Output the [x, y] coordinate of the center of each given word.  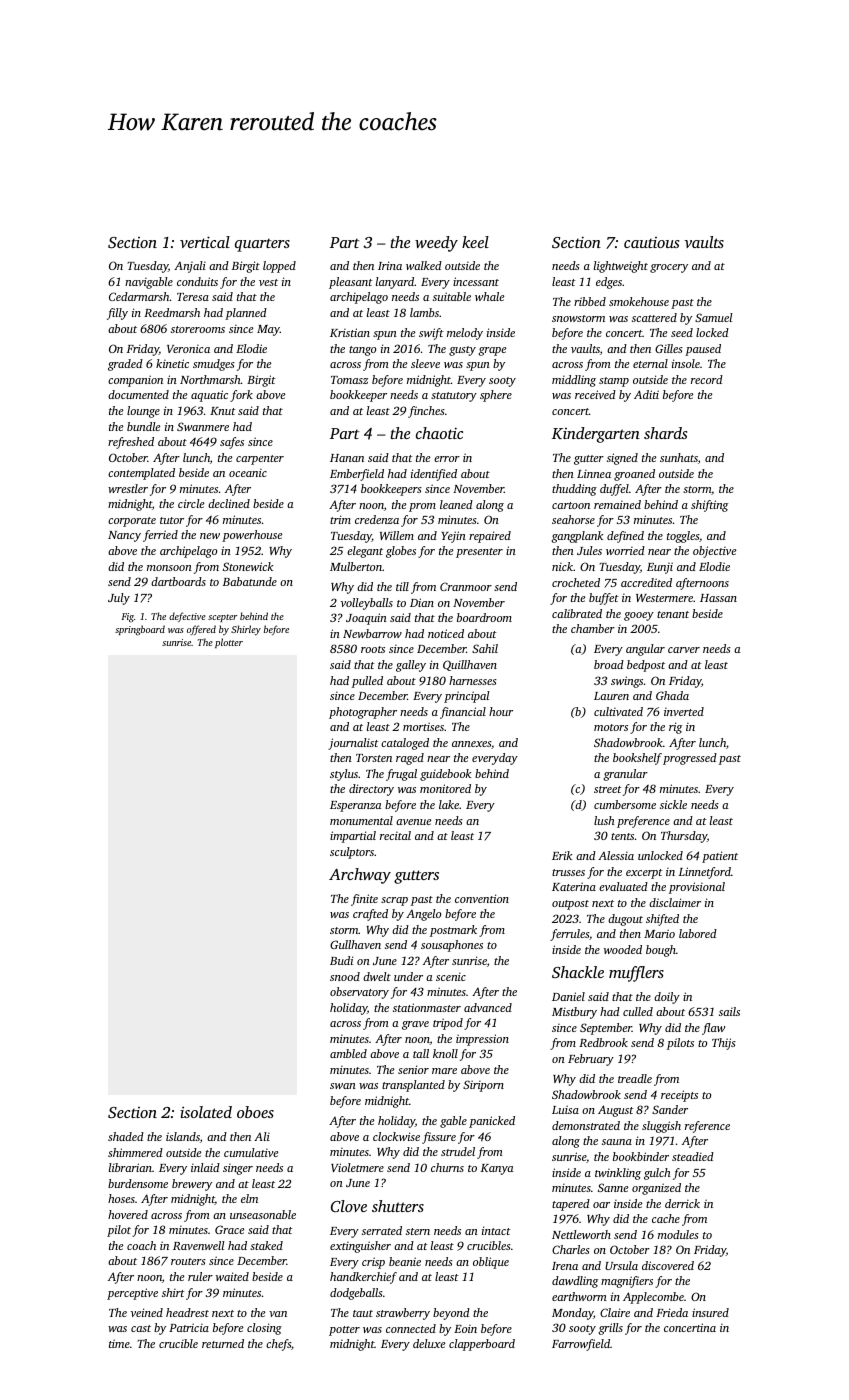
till [402, 586]
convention [482, 898]
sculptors [352, 853]
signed [622, 459]
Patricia [189, 1327]
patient [720, 857]
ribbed [590, 301]
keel [475, 242]
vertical [205, 242]
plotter [229, 643]
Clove [349, 1206]
